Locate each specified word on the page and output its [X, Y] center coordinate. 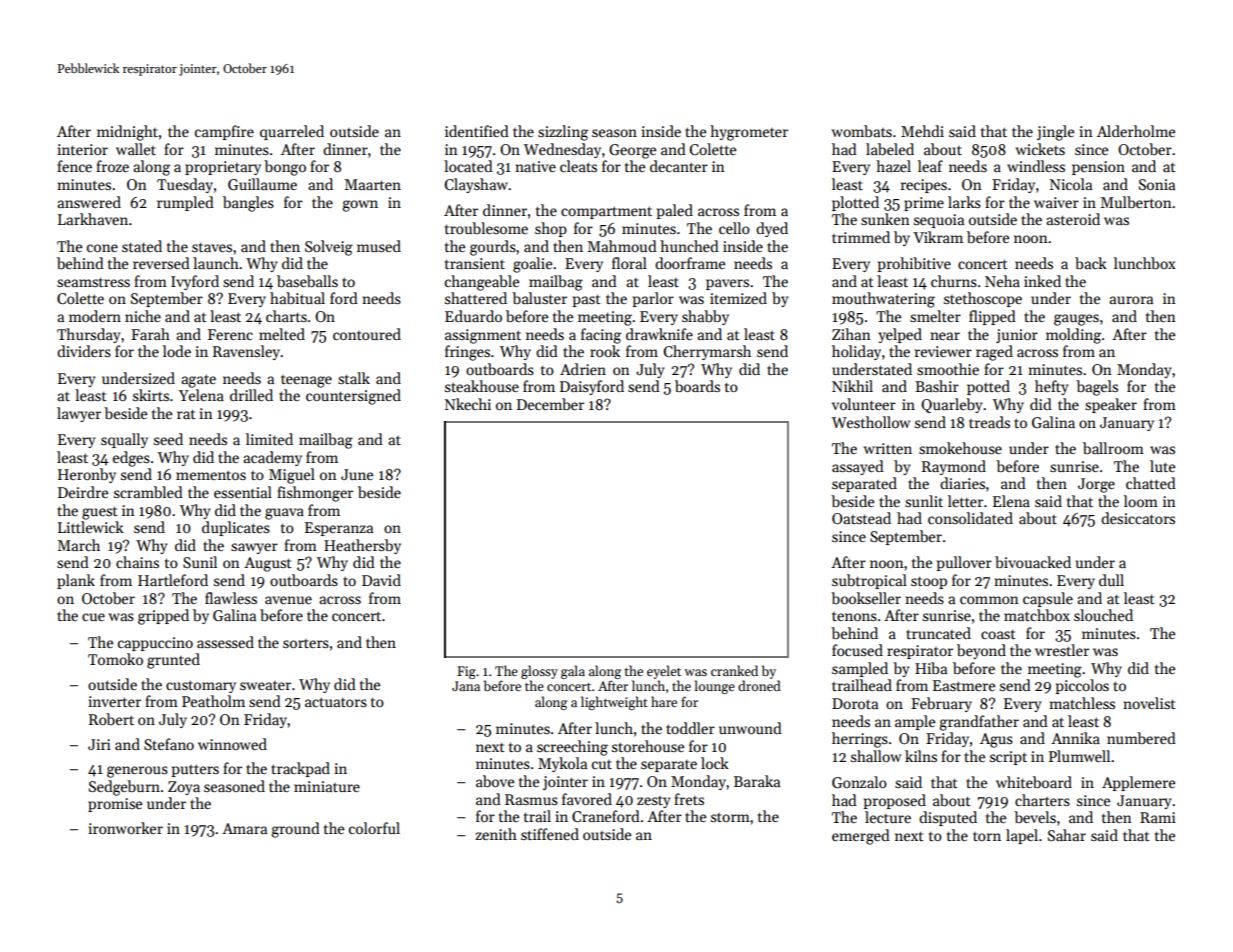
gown [360, 206]
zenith [496, 834]
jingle [1055, 133]
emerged [861, 837]
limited [269, 439]
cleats [578, 166]
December [550, 404]
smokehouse [960, 448]
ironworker [125, 828]
